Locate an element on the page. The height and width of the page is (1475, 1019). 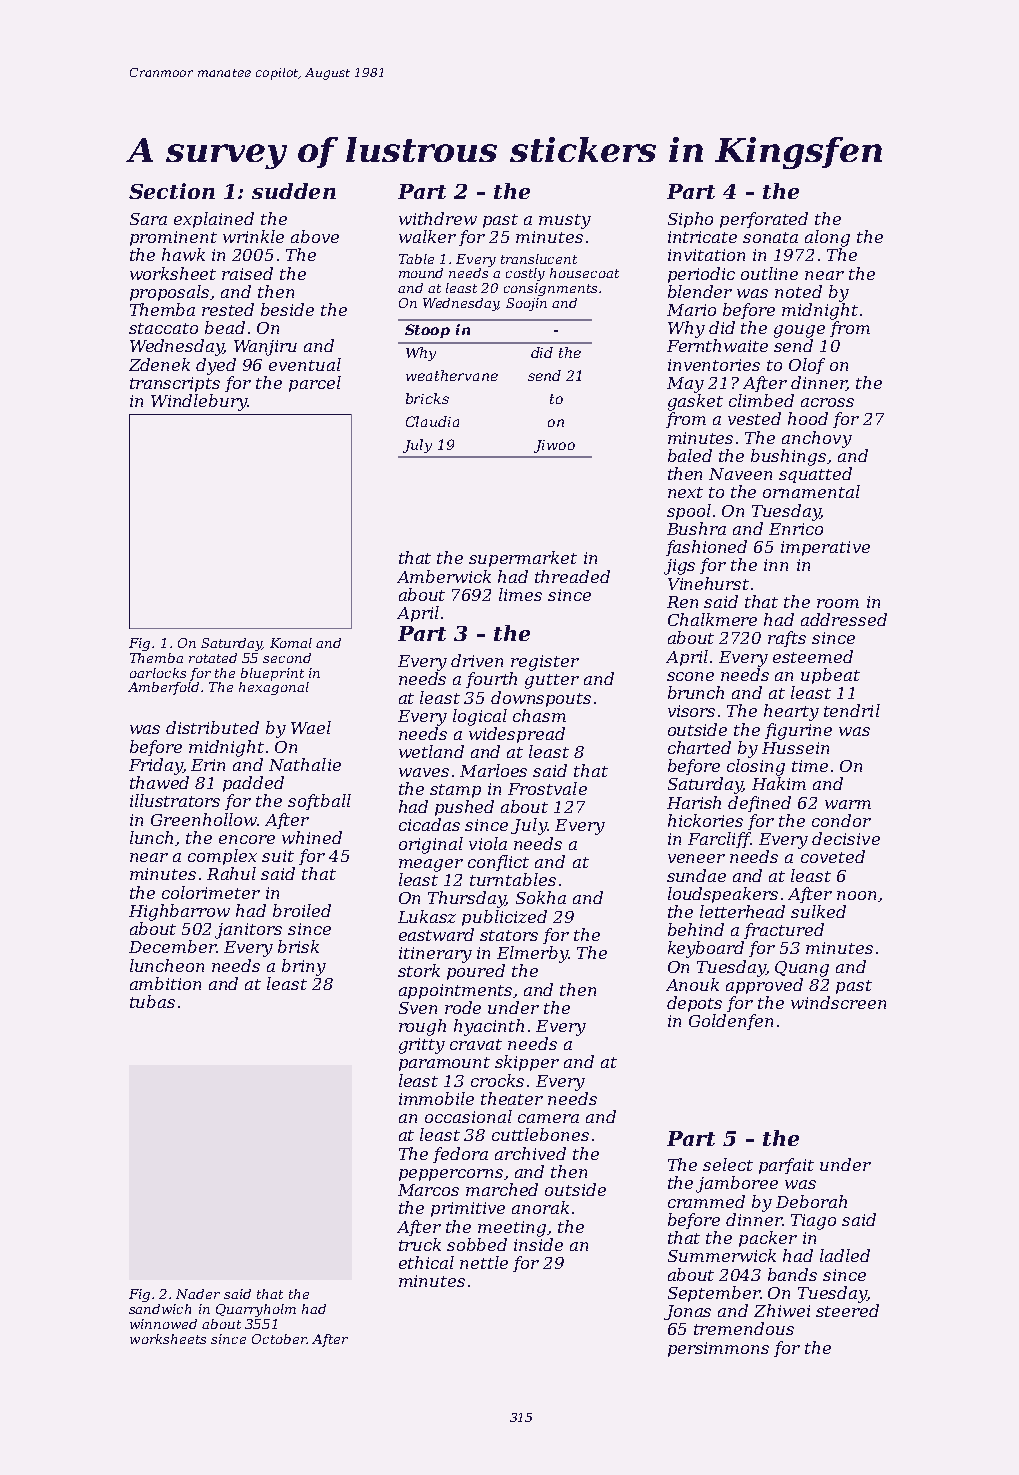
marched is located at coordinates (502, 1189).
